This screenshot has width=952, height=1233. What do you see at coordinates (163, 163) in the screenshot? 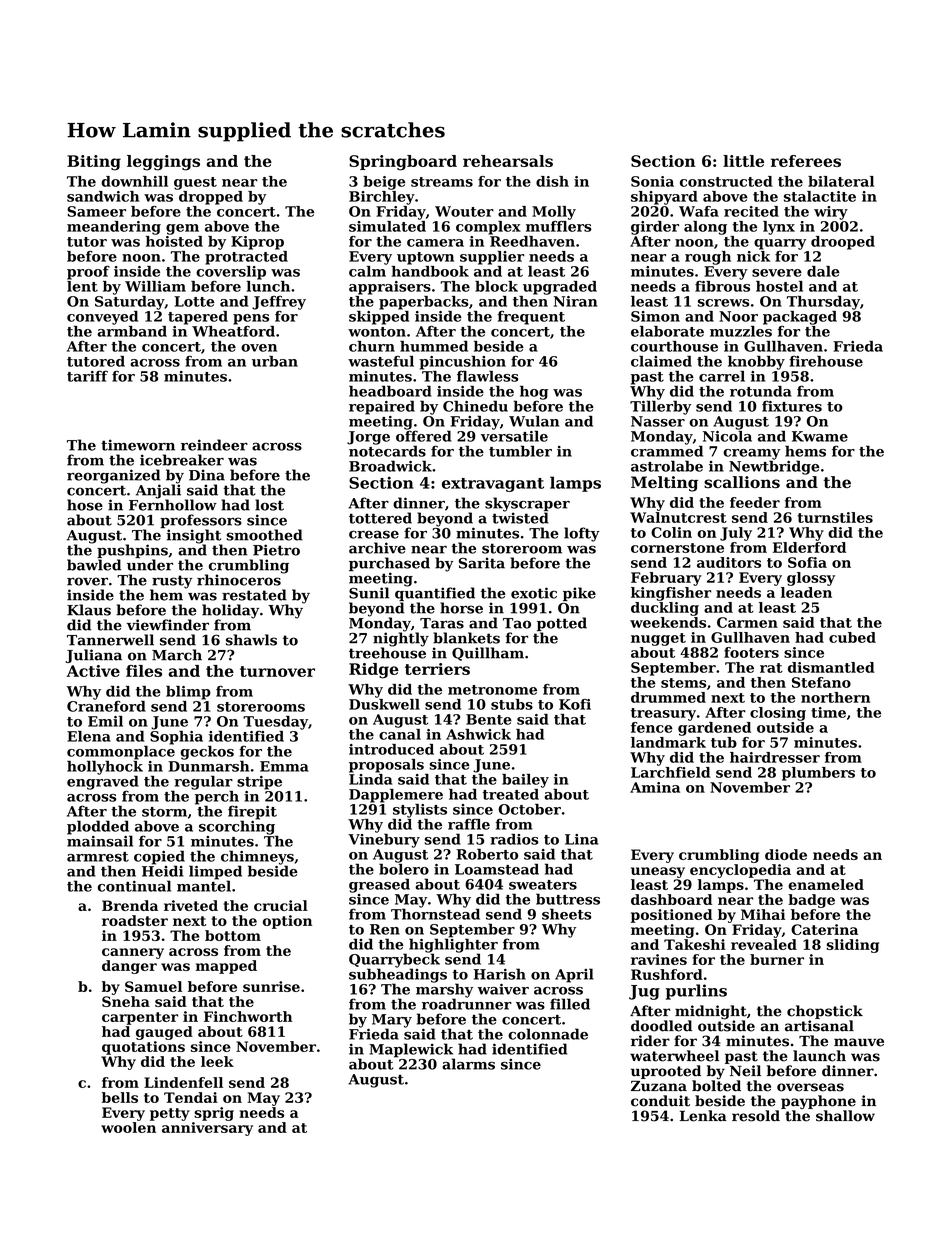
I see `leggings` at bounding box center [163, 163].
